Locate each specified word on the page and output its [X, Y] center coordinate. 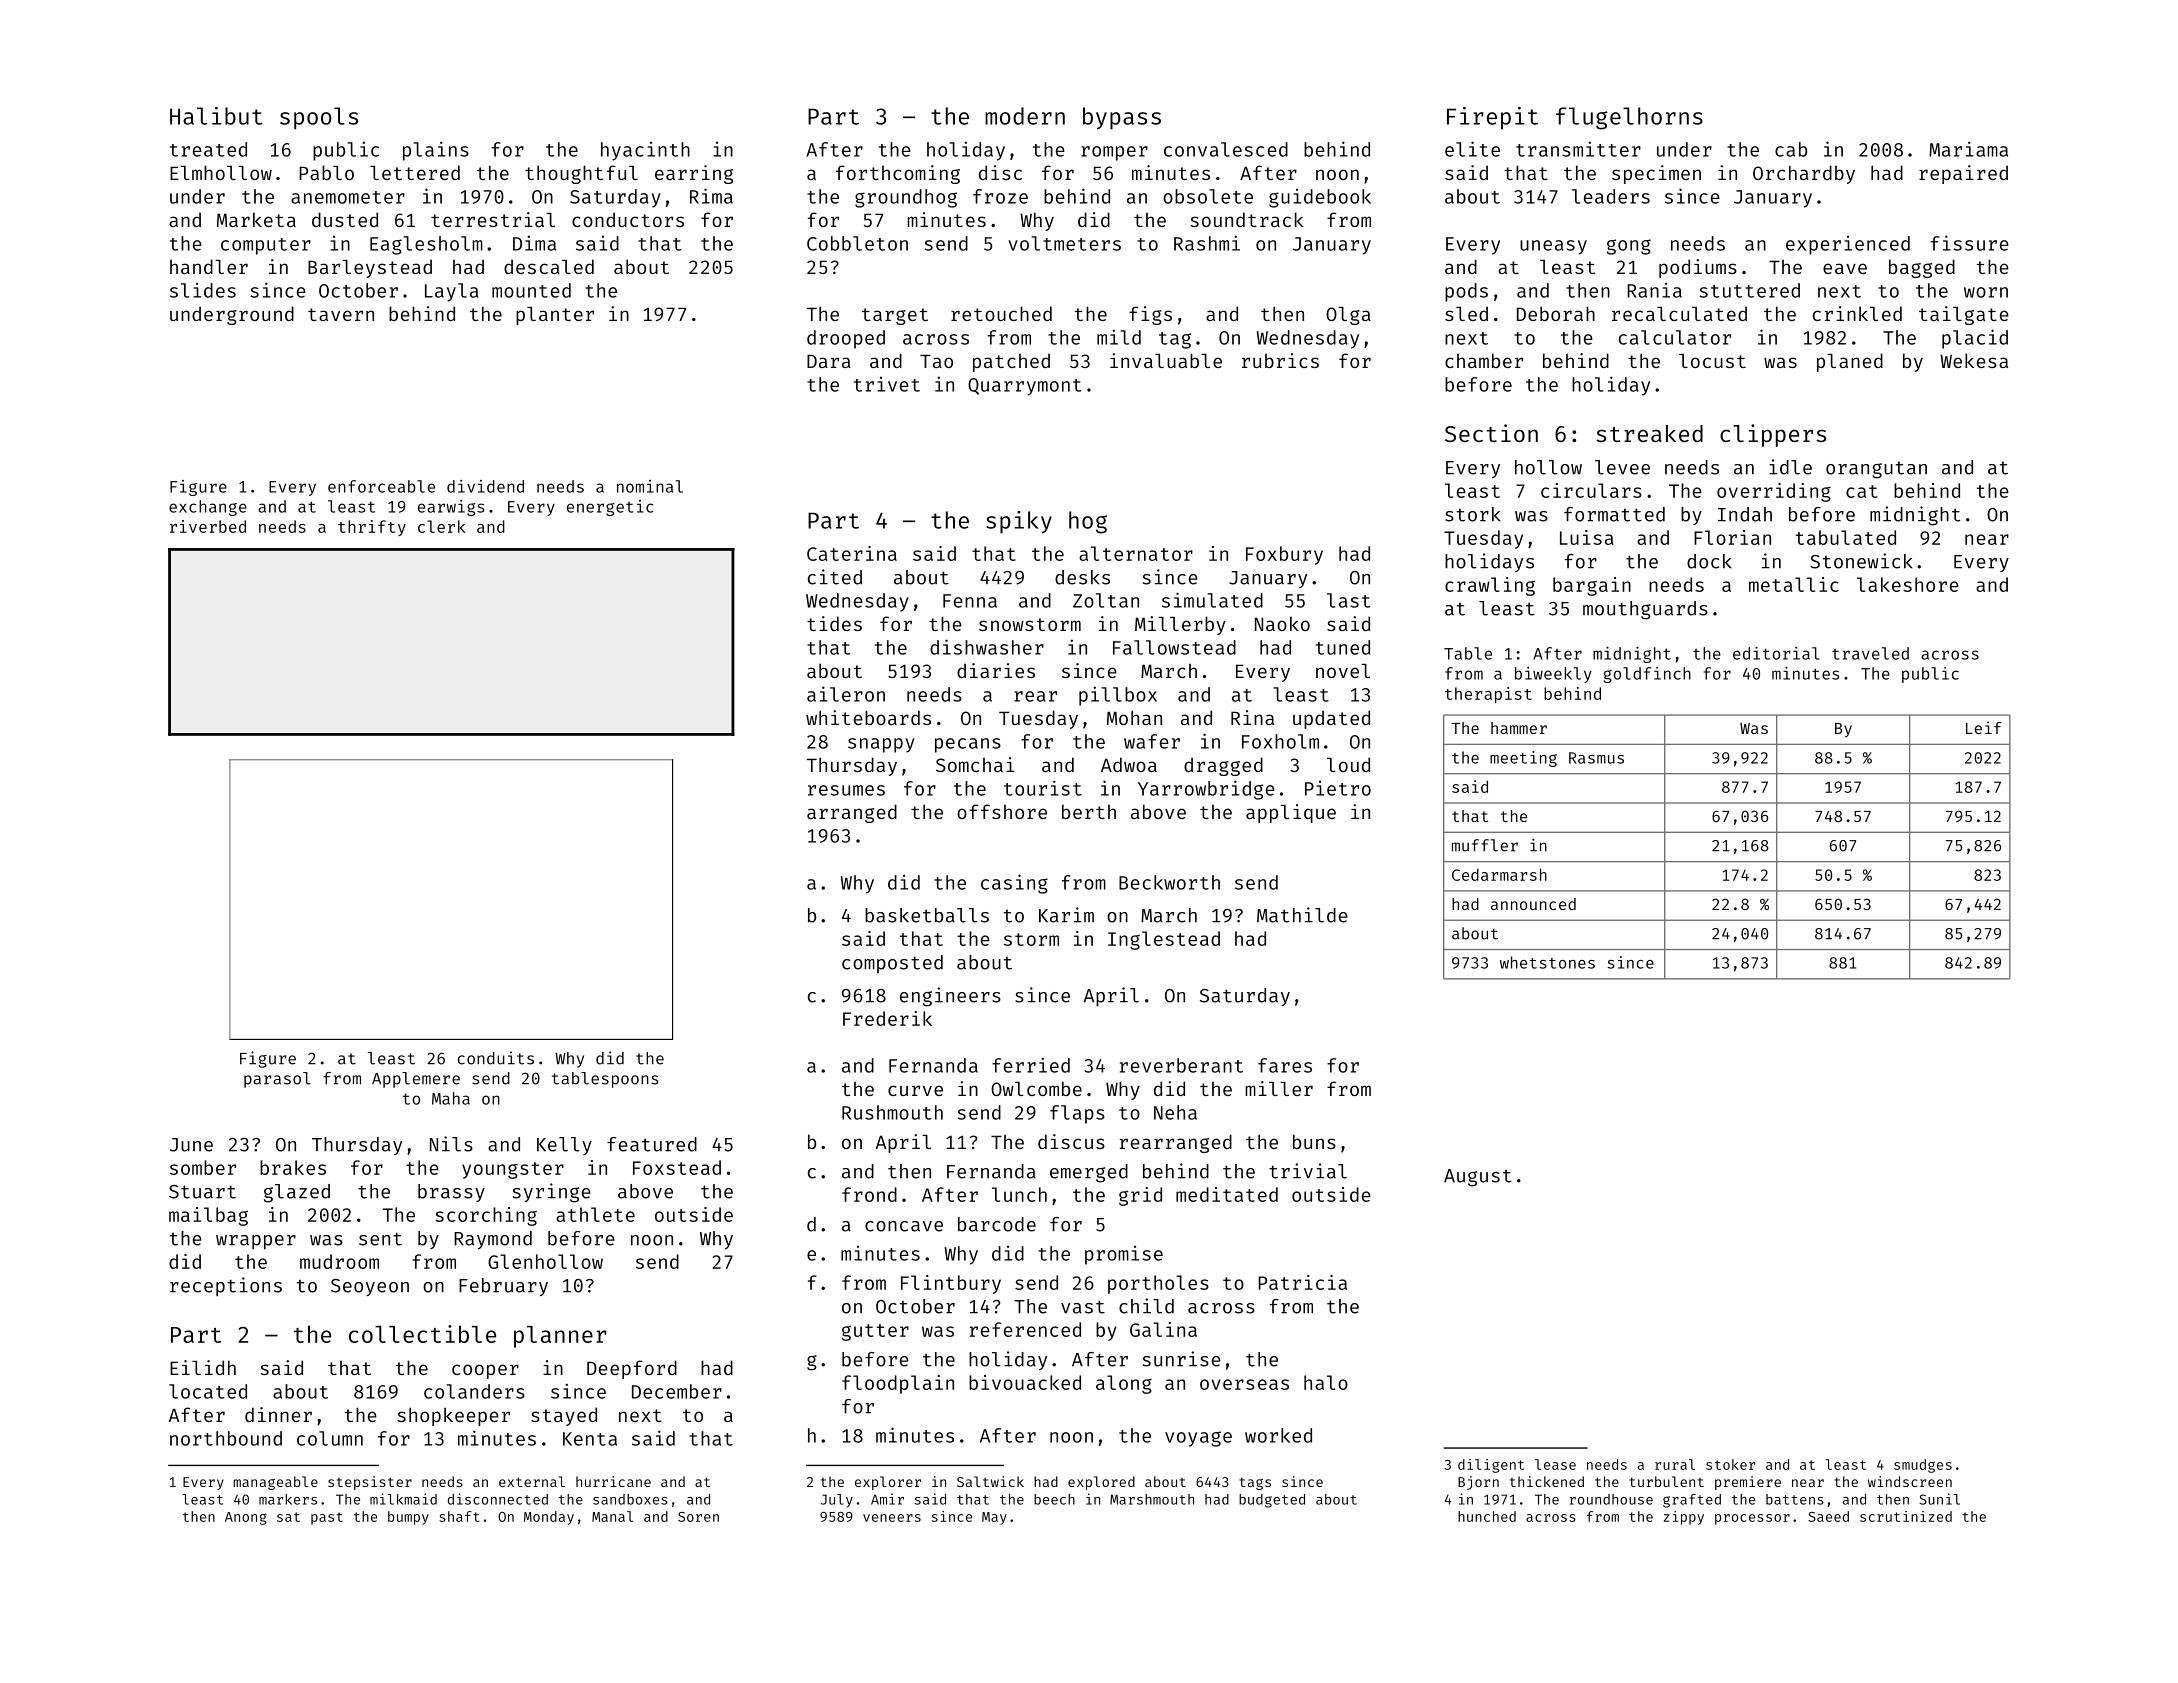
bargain [1592, 586]
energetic [610, 508]
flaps [1077, 1114]
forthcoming [898, 174]
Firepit [1492, 118]
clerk [441, 526]
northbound [226, 1438]
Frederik [887, 1018]
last [1348, 600]
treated [208, 149]
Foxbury [1284, 555]
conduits [496, 1058]
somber [203, 1167]
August [1478, 1178]
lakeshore [1908, 584]
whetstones [1547, 962]
